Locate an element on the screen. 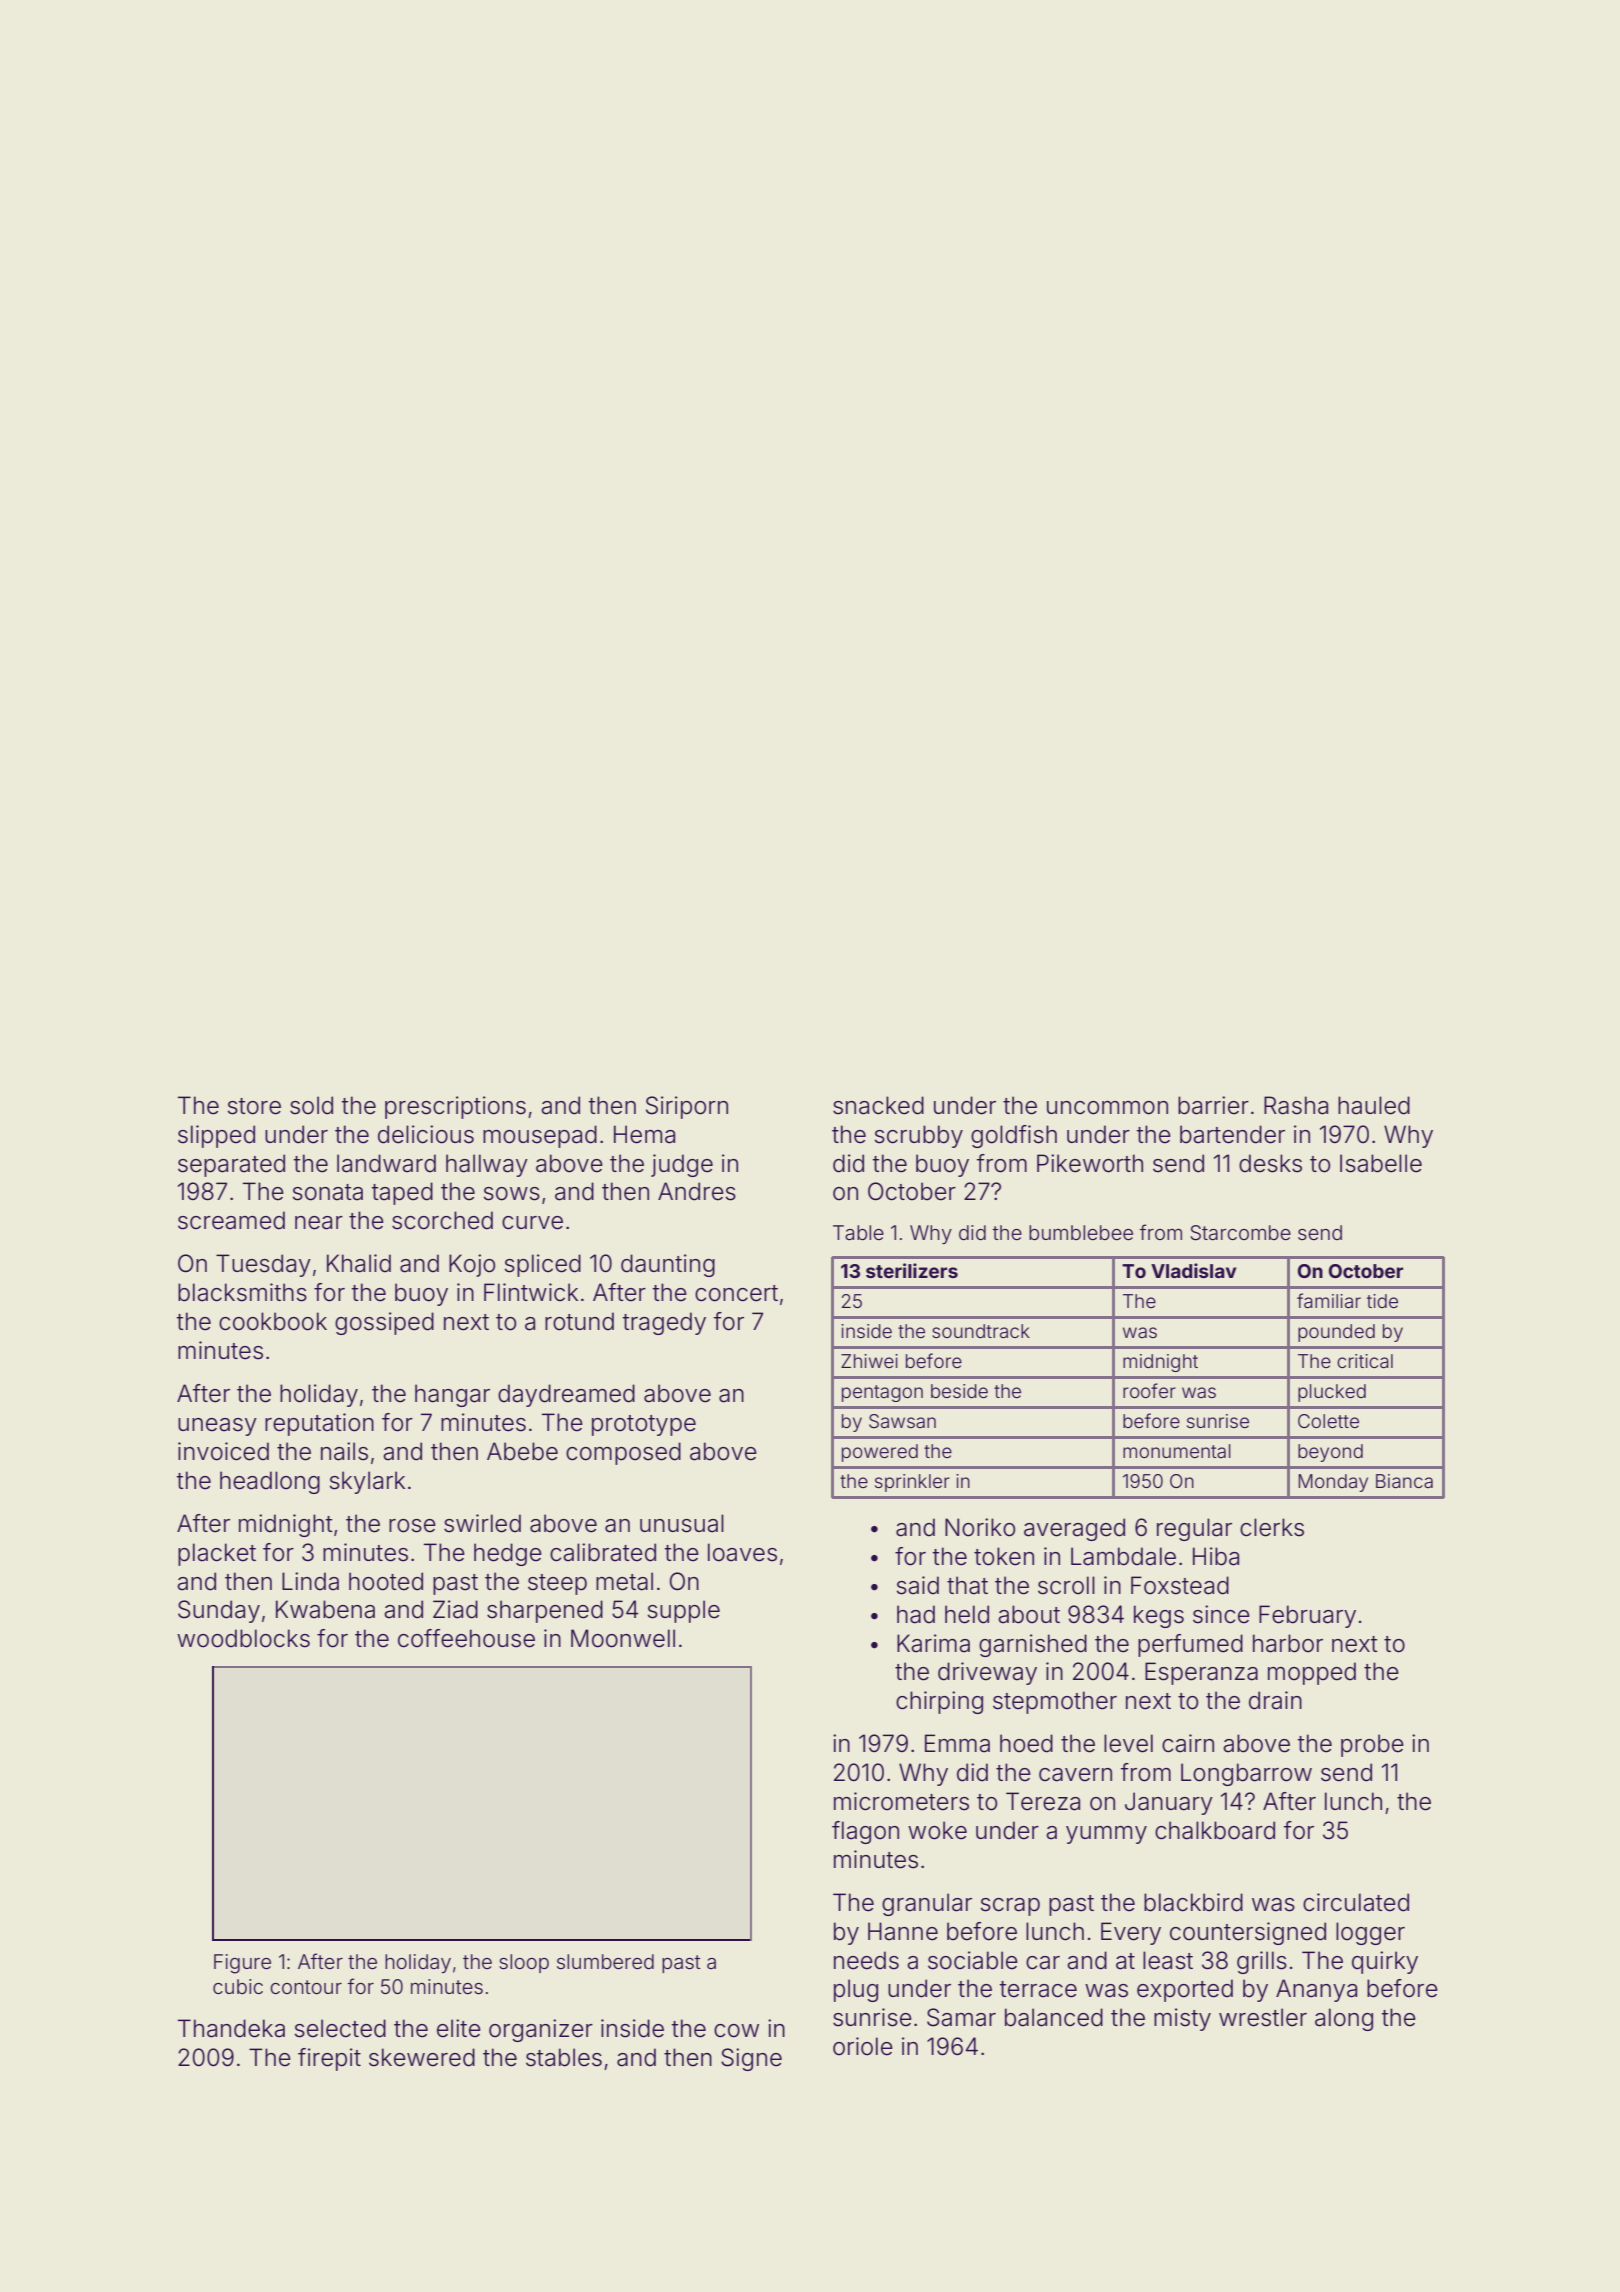 The width and height of the screenshot is (1620, 2292). store is located at coordinates (254, 1106).
